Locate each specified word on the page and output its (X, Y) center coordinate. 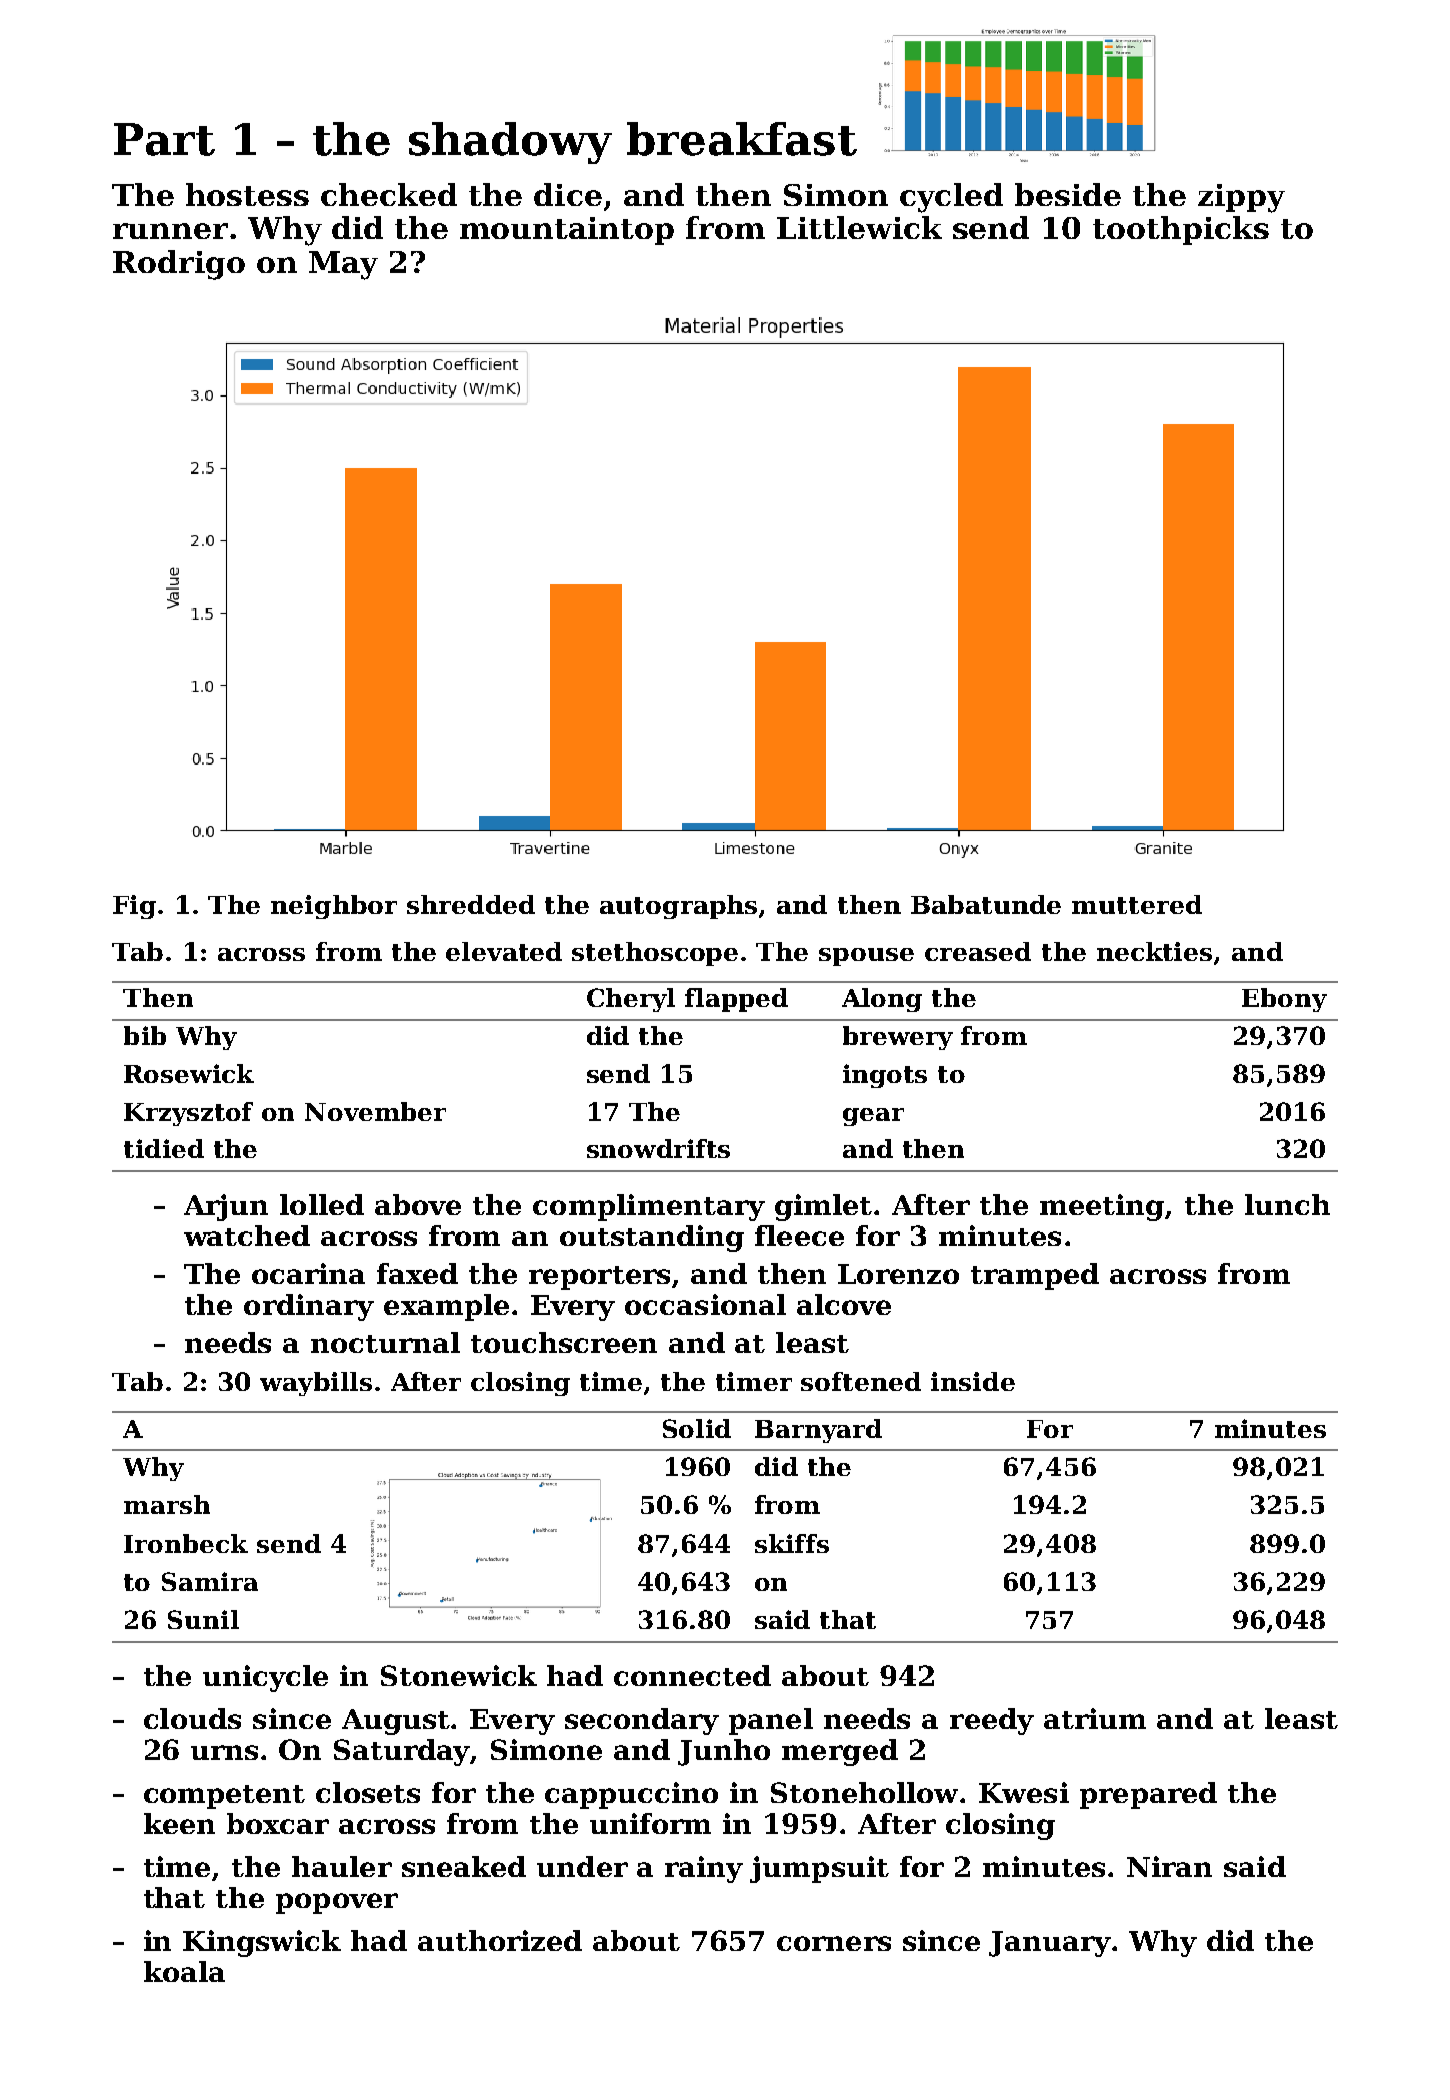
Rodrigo (179, 265)
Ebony (1284, 1000)
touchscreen (564, 1342)
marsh (167, 1504)
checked (389, 194)
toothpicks (1181, 230)
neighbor (334, 907)
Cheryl (631, 1000)
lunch (1287, 1204)
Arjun (226, 1207)
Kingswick (262, 1943)
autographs (678, 907)
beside (1068, 194)
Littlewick (859, 227)
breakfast (742, 139)
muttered (1137, 904)
